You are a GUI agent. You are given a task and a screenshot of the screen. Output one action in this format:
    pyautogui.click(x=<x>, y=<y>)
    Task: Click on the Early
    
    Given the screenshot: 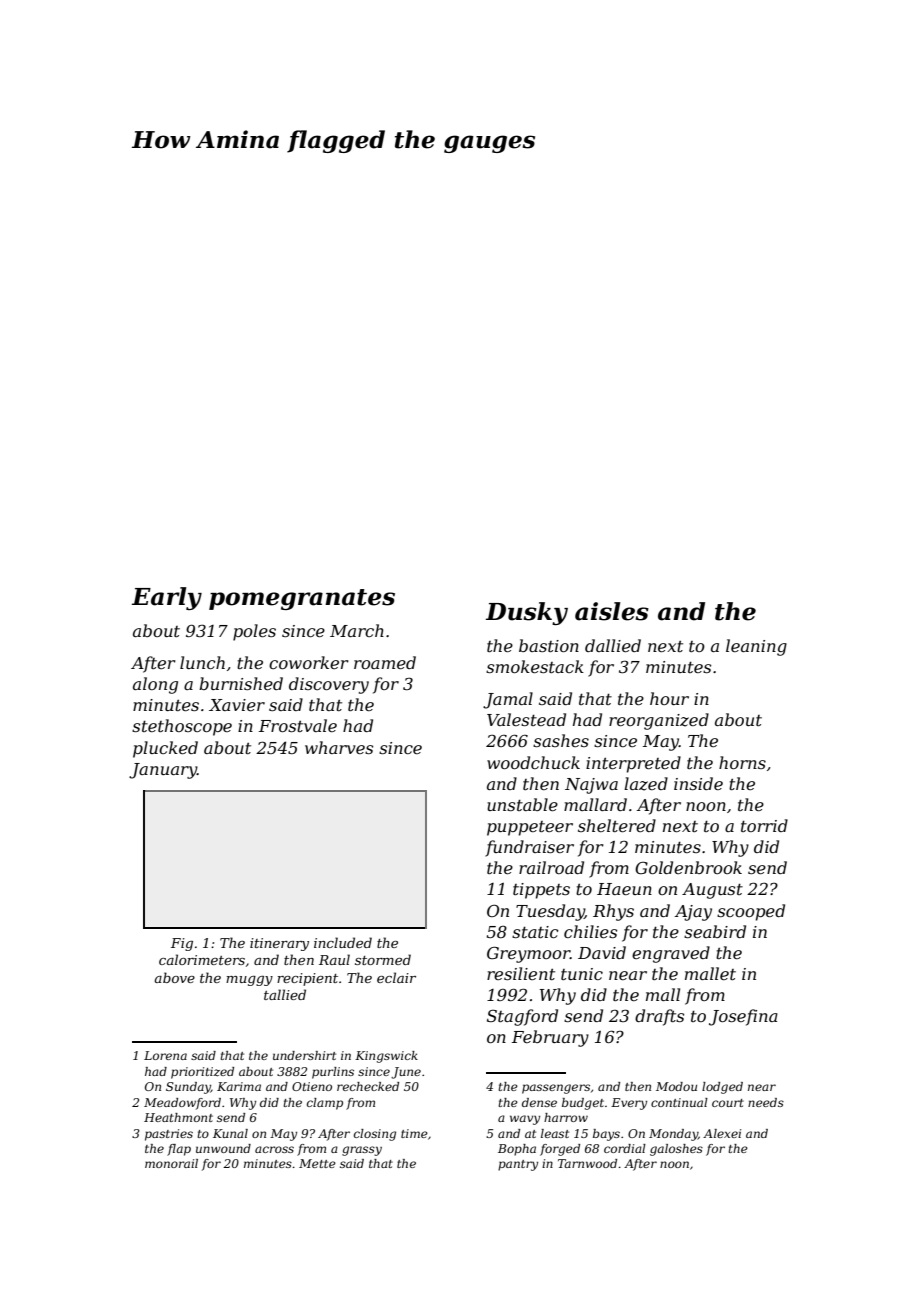 What is the action you would take?
    pyautogui.click(x=167, y=598)
